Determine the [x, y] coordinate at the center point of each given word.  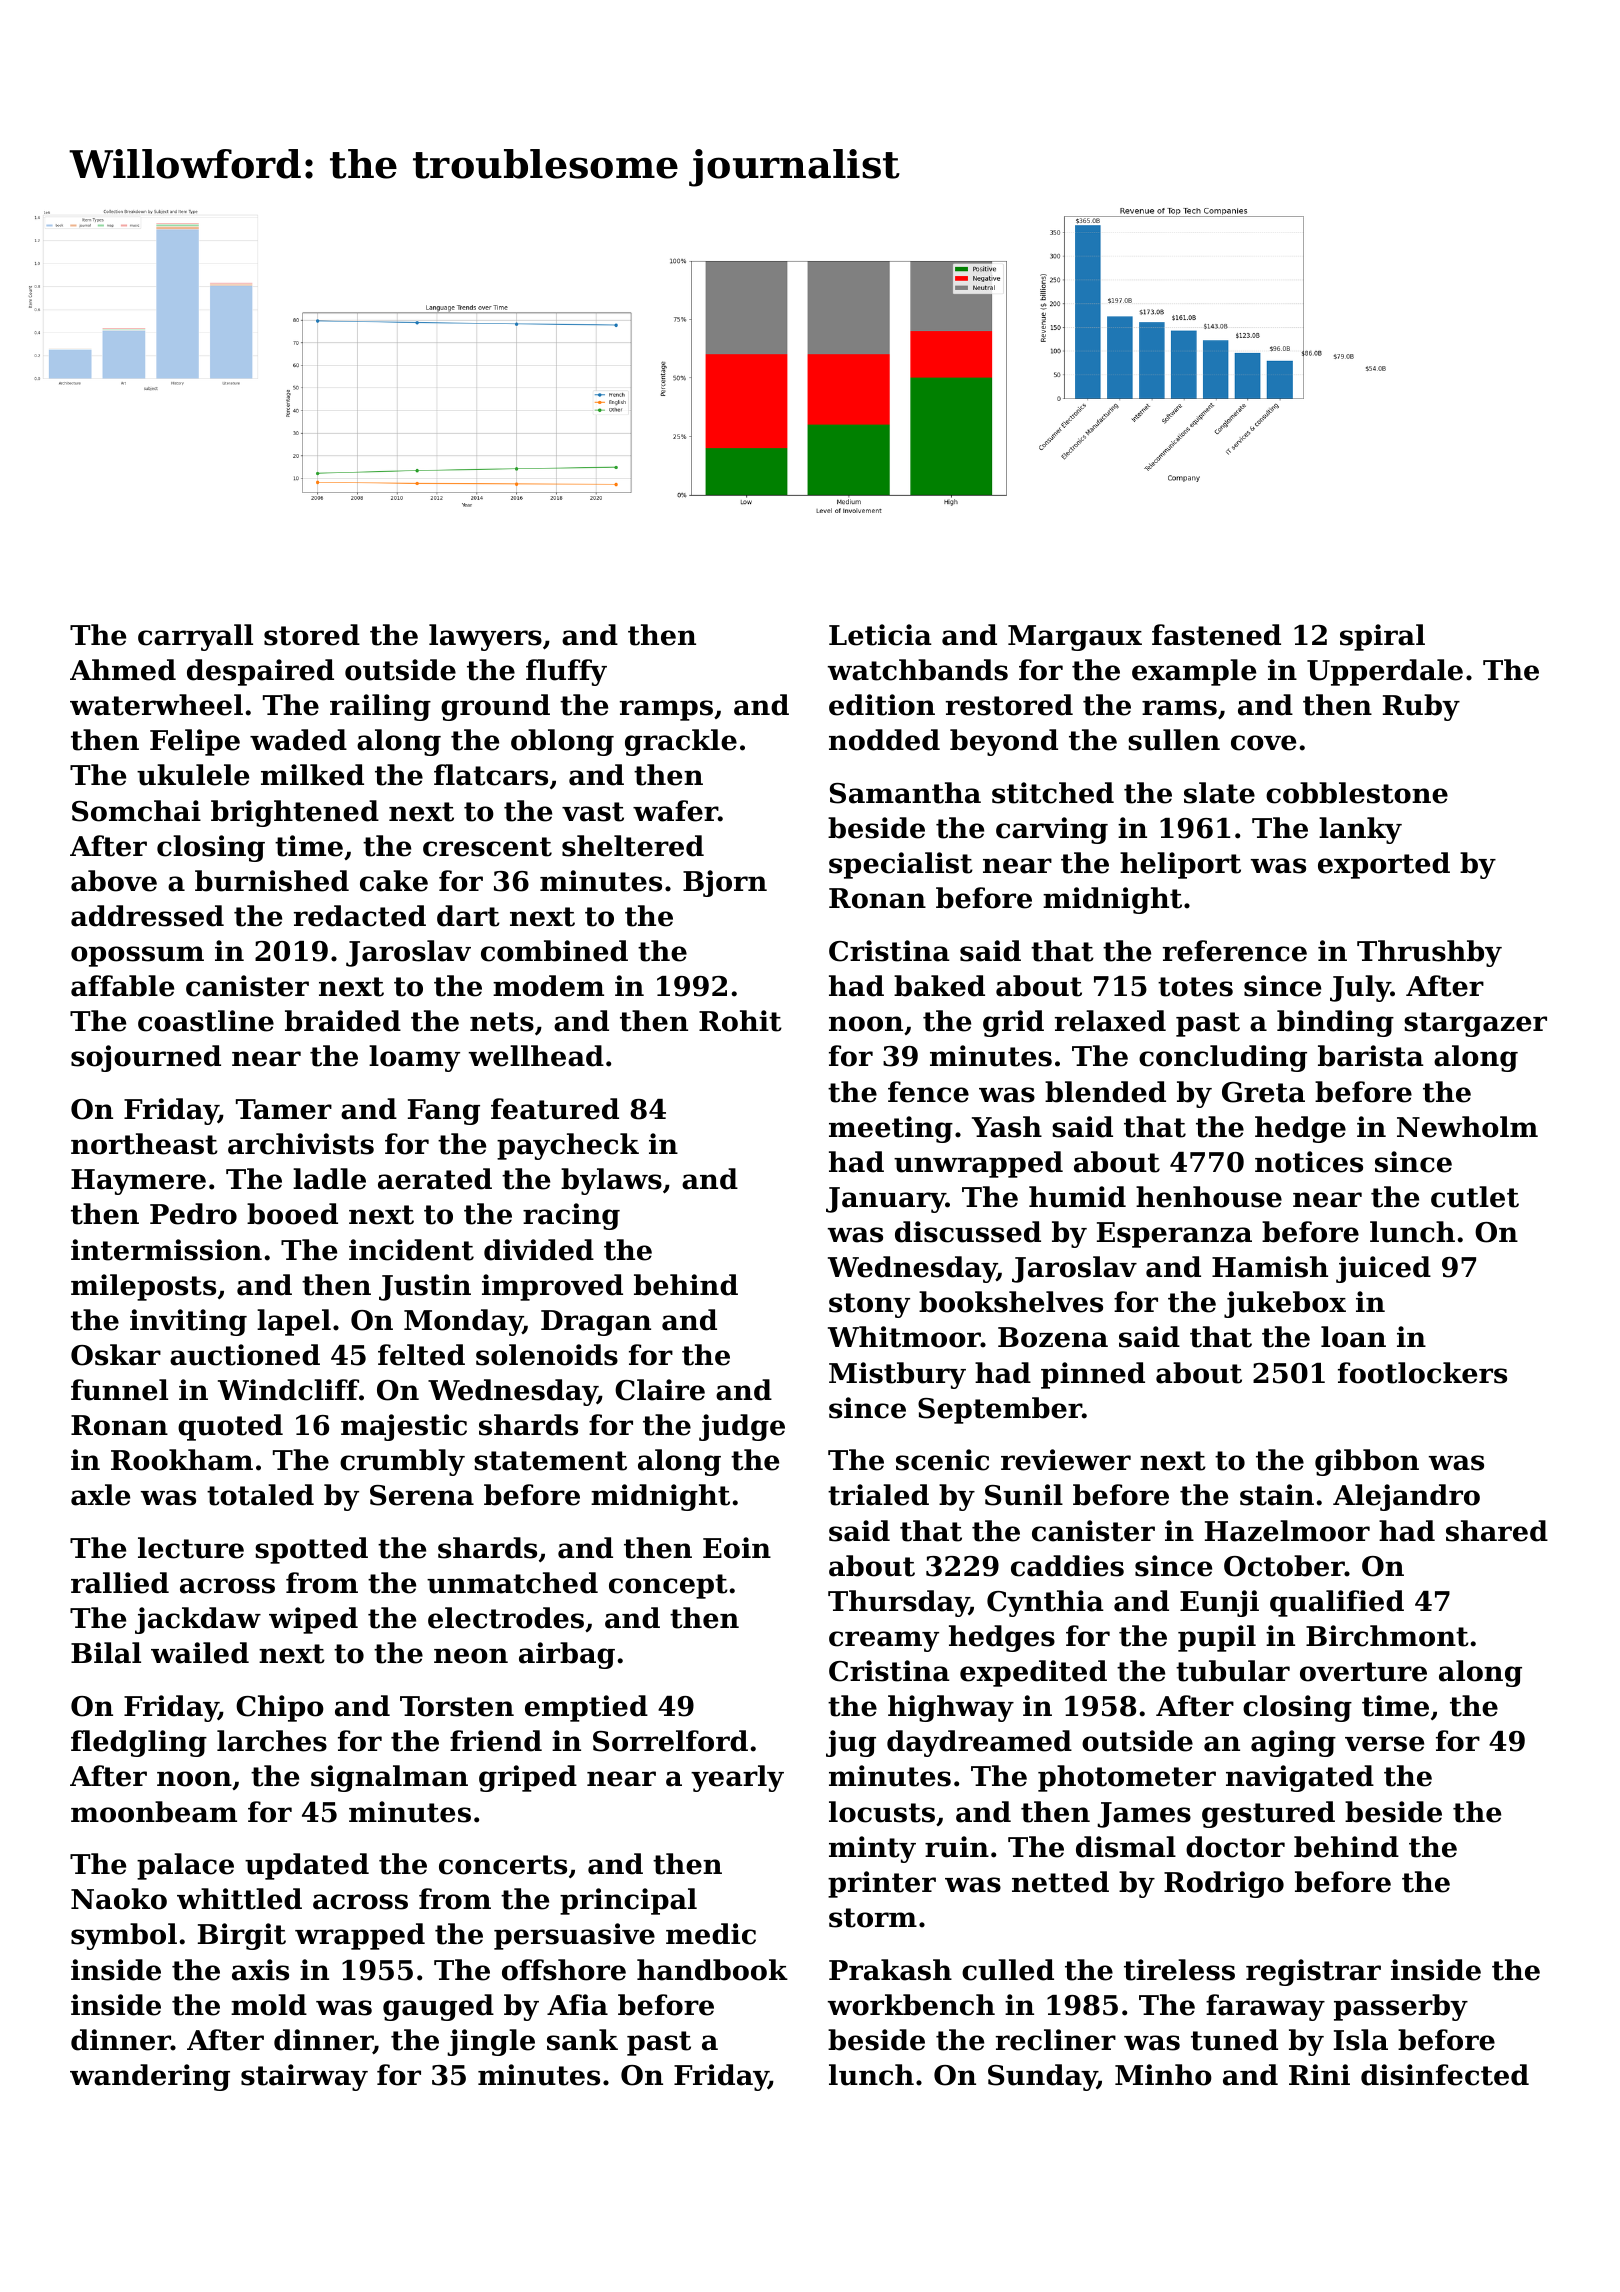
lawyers [485, 637]
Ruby [1421, 707]
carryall [195, 637]
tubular [1233, 1671]
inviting [188, 1322]
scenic [942, 1460]
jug [851, 1743]
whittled [239, 1899]
